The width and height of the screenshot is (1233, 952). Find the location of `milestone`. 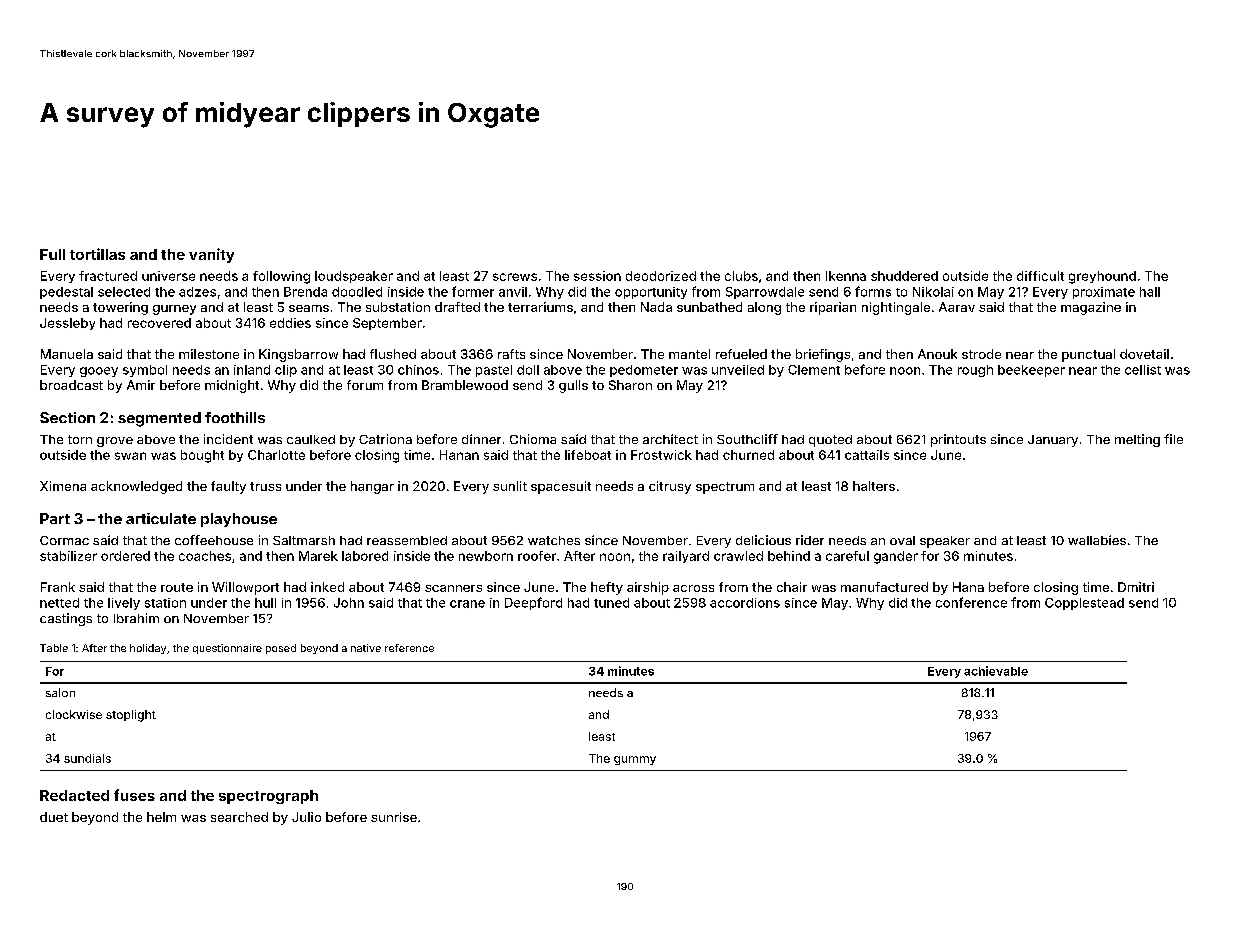

milestone is located at coordinates (209, 354).
